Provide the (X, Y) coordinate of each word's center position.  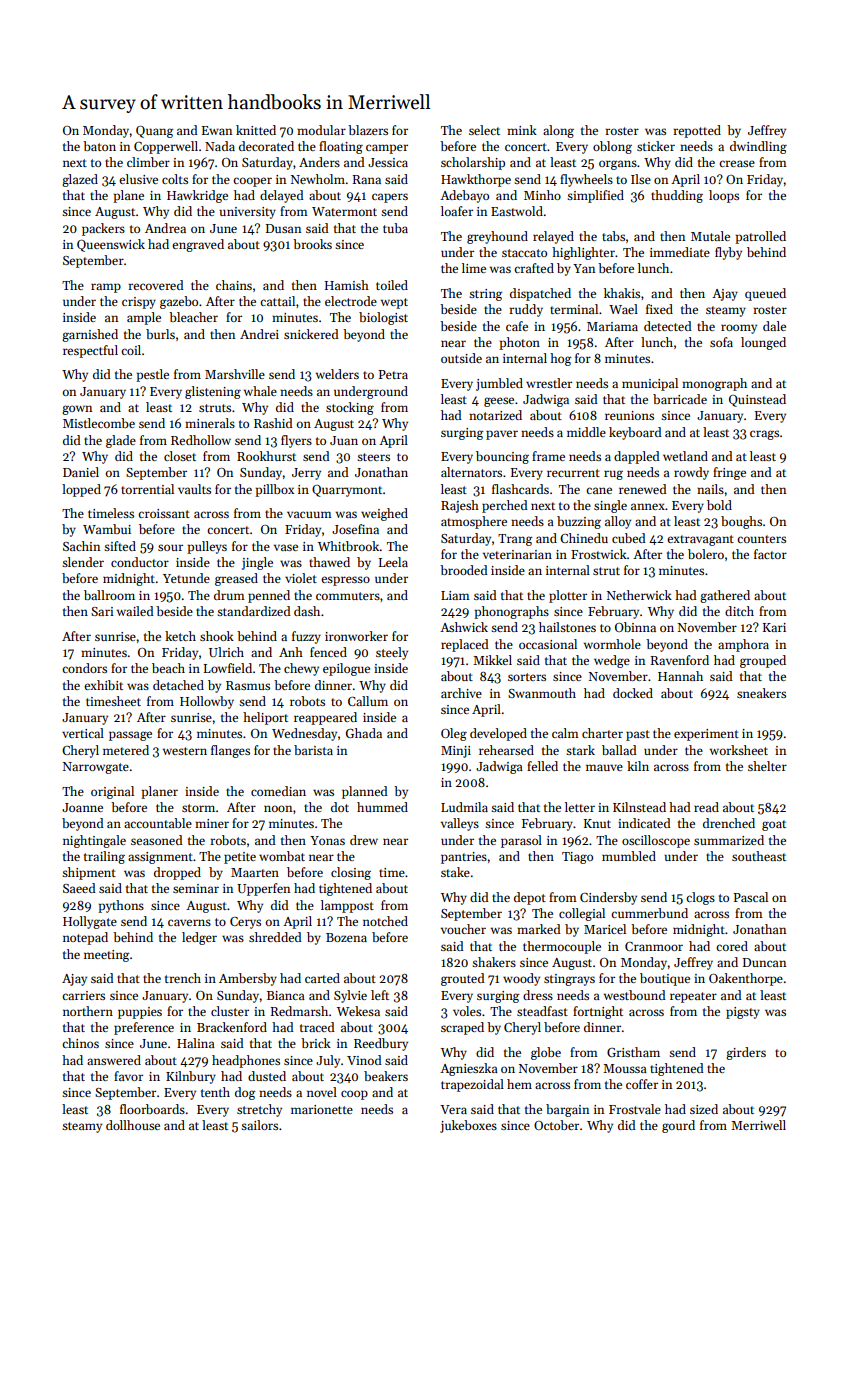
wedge (612, 661)
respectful (90, 351)
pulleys (207, 547)
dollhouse (133, 1125)
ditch (739, 611)
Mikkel (492, 660)
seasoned (157, 840)
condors (84, 668)
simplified (595, 196)
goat (774, 825)
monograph (714, 384)
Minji (456, 752)
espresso (345, 581)
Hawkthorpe (476, 180)
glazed (80, 180)
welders (337, 374)
